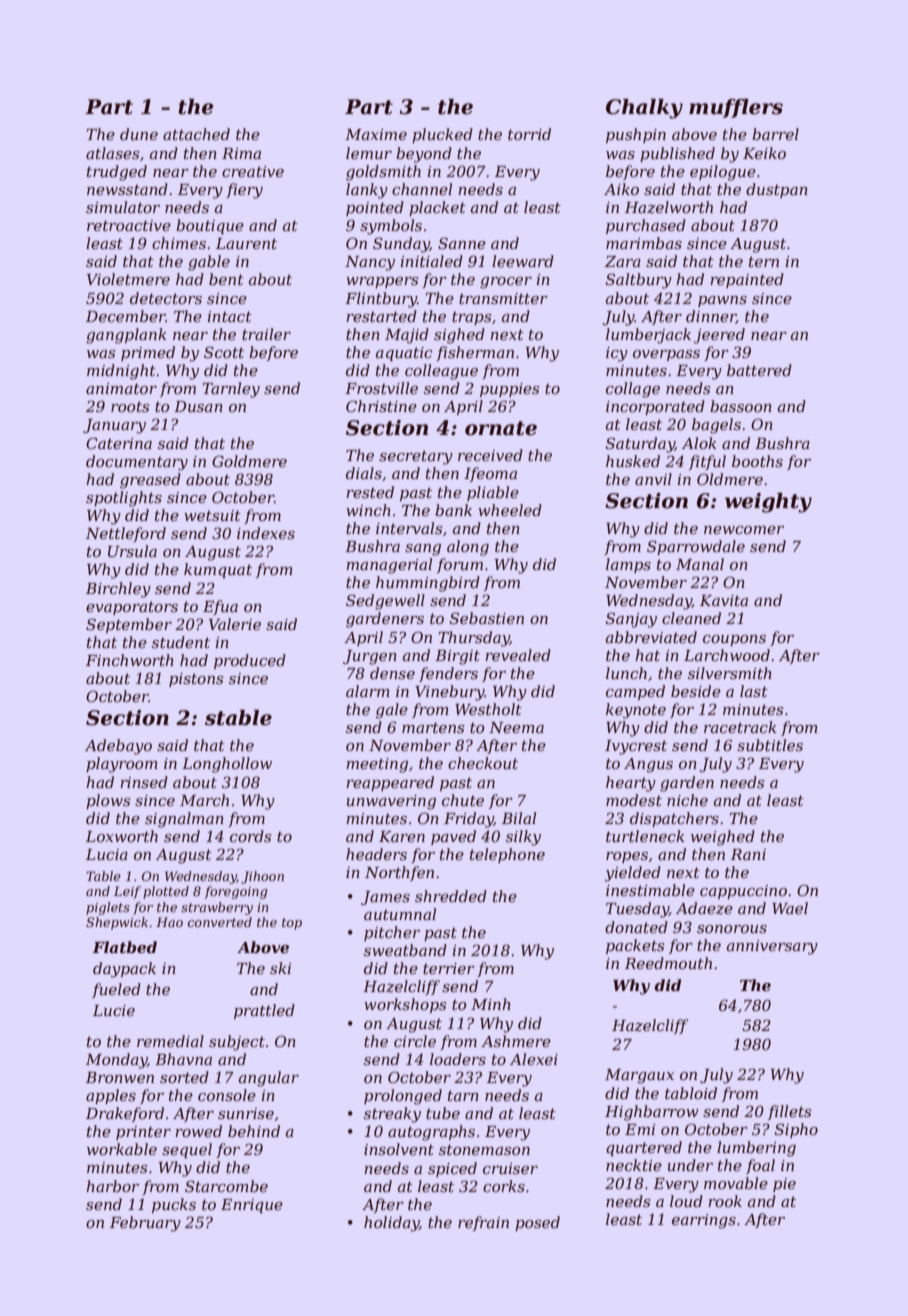 Image resolution: width=908 pixels, height=1316 pixels. I want to click on ski, so click(280, 968).
